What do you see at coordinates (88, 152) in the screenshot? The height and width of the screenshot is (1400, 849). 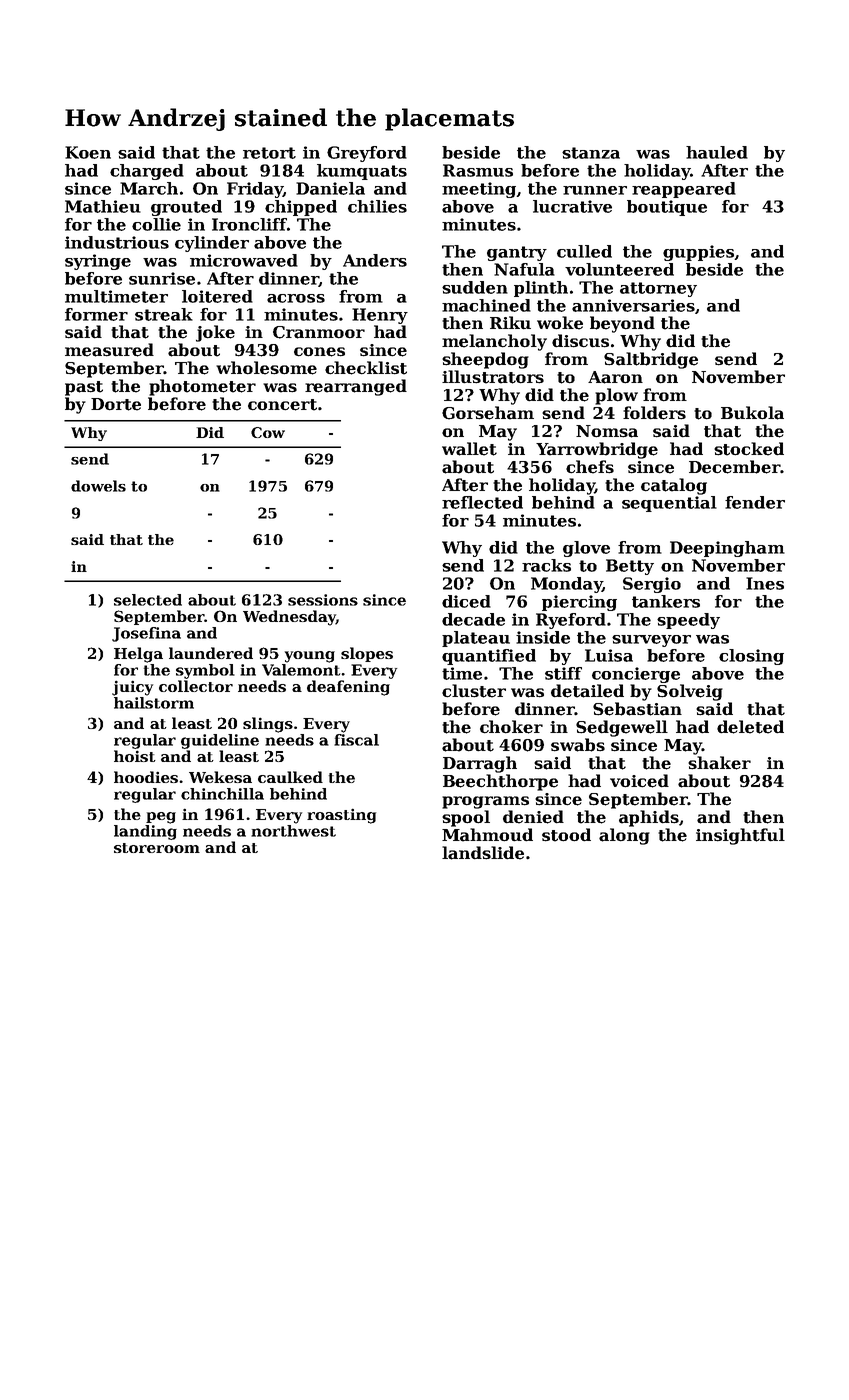 I see `Koen` at bounding box center [88, 152].
